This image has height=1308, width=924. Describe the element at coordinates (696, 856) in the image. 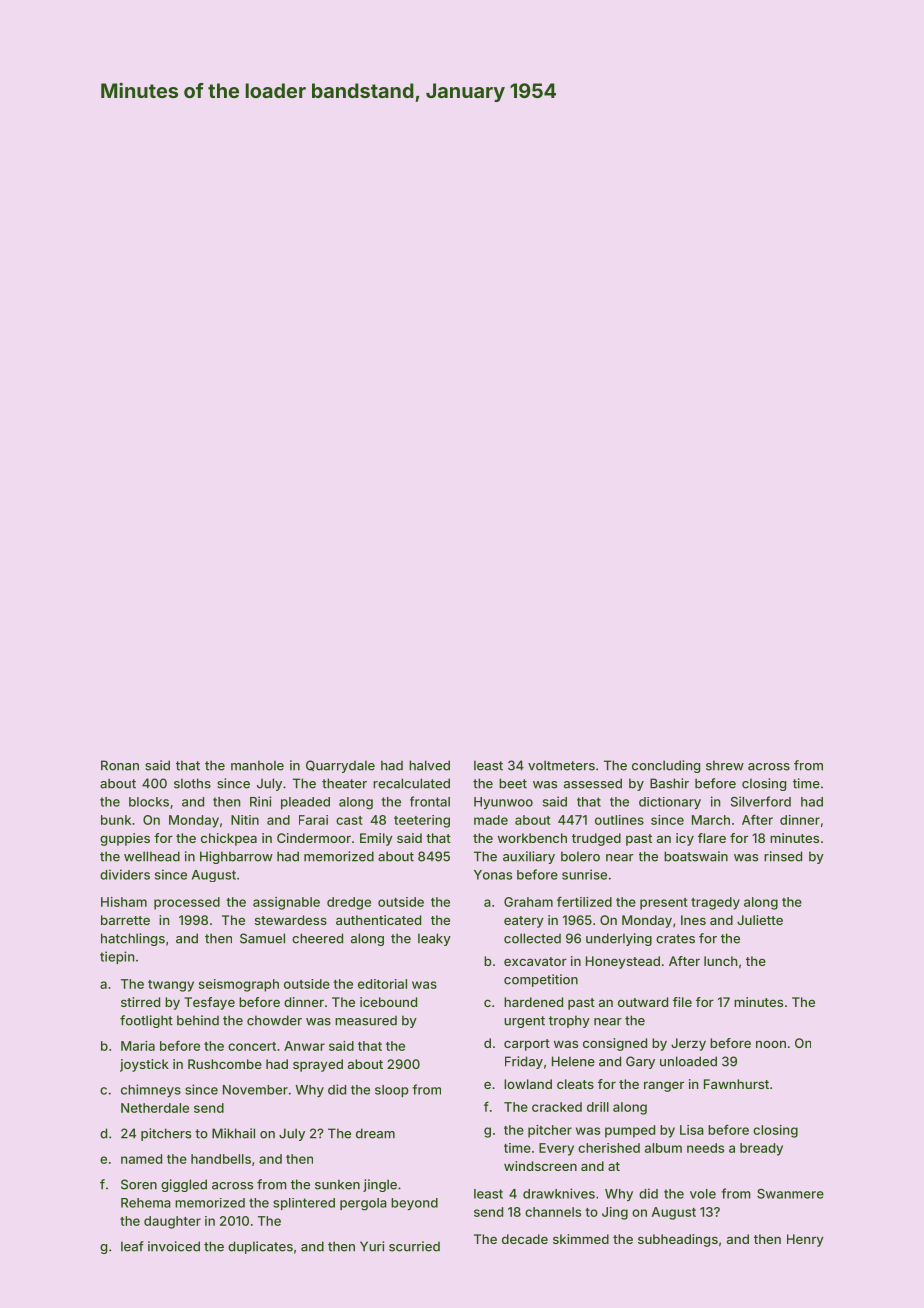

I see `boatswain` at that location.
